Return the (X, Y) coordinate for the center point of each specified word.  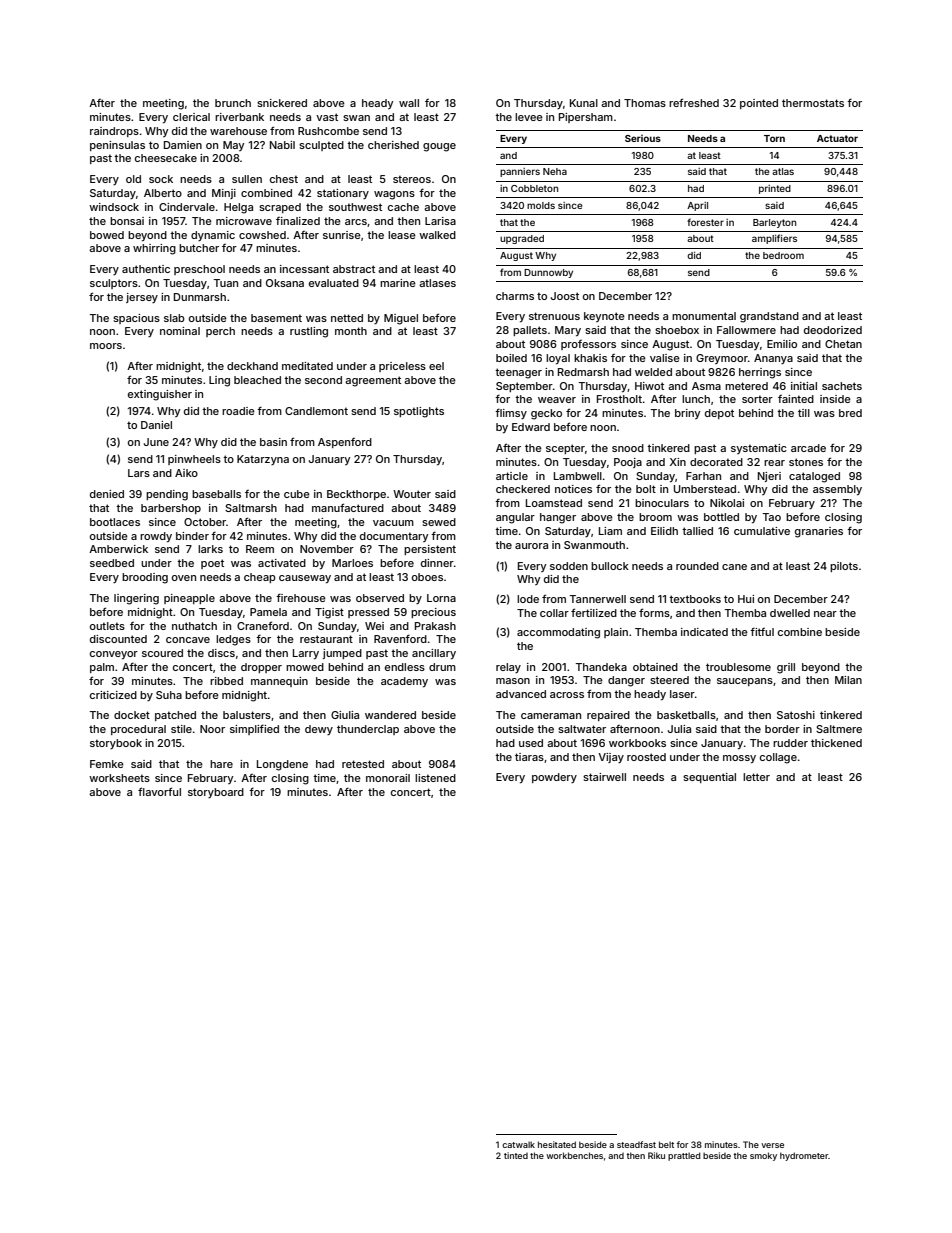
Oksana (285, 283)
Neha (555, 171)
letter (756, 777)
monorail (388, 778)
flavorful (159, 791)
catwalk (518, 1144)
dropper (261, 668)
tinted (516, 1155)
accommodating (558, 633)
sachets (842, 386)
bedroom (783, 255)
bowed (107, 235)
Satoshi (796, 715)
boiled (511, 358)
